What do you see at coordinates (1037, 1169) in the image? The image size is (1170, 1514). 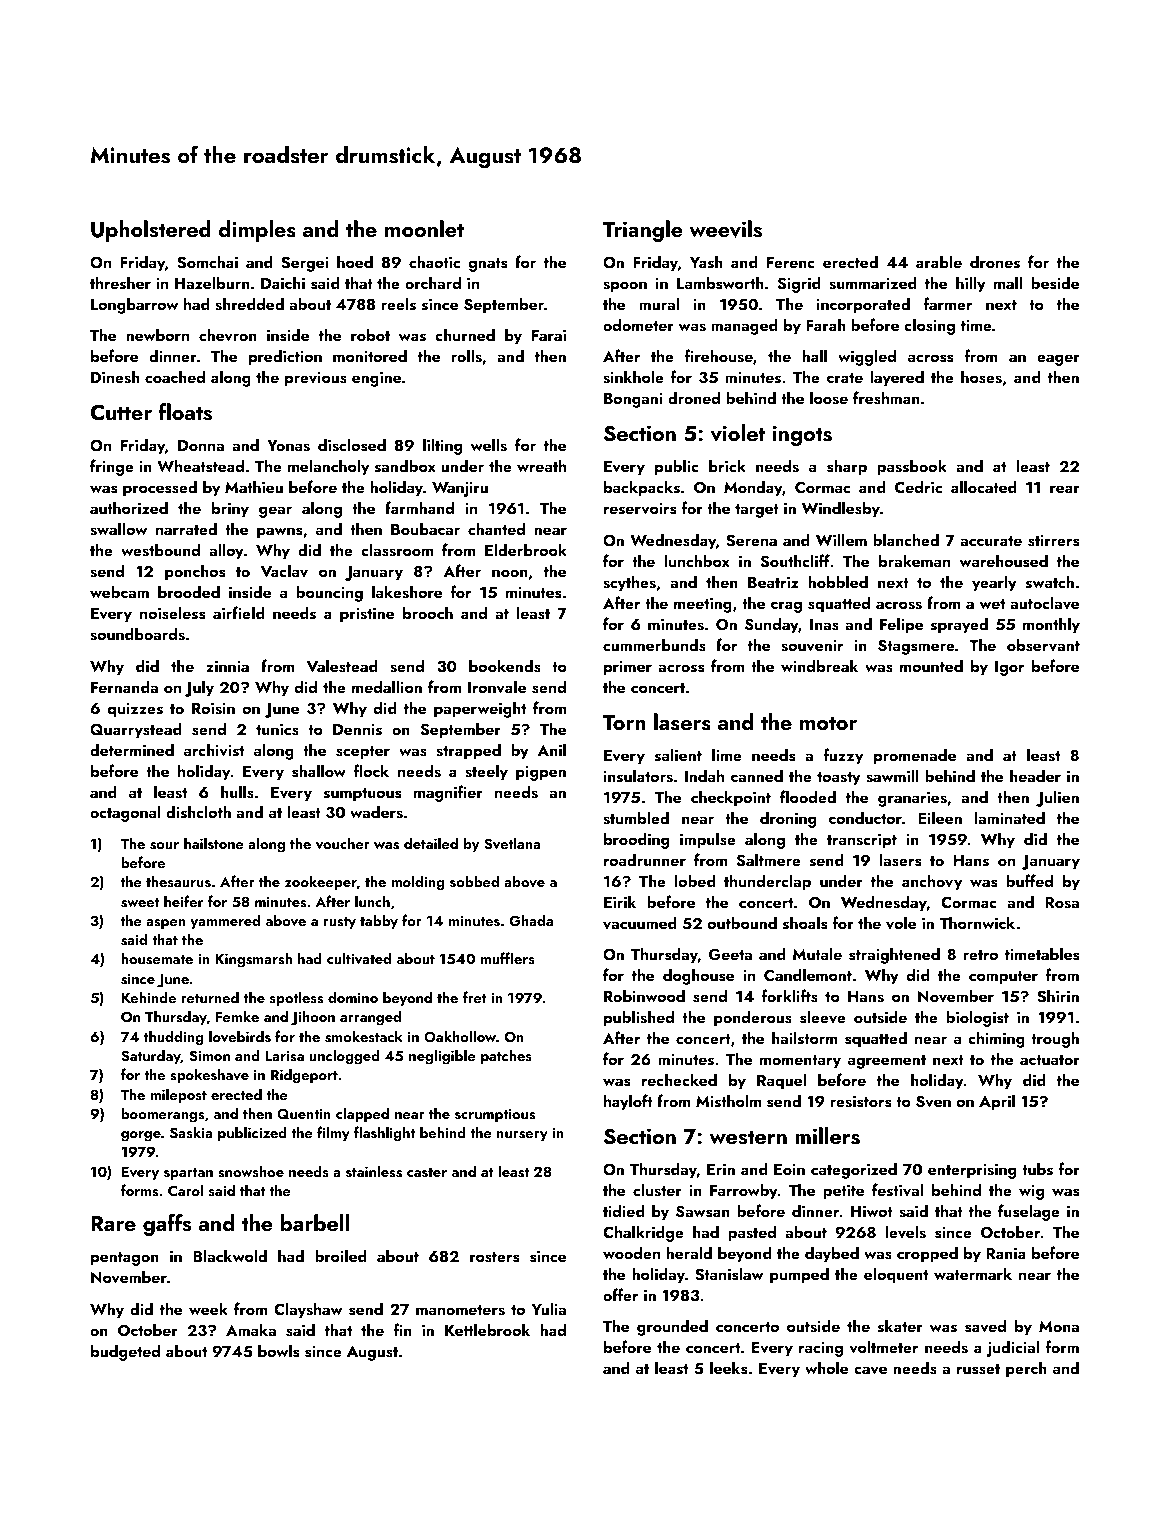 I see `tubs` at bounding box center [1037, 1169].
